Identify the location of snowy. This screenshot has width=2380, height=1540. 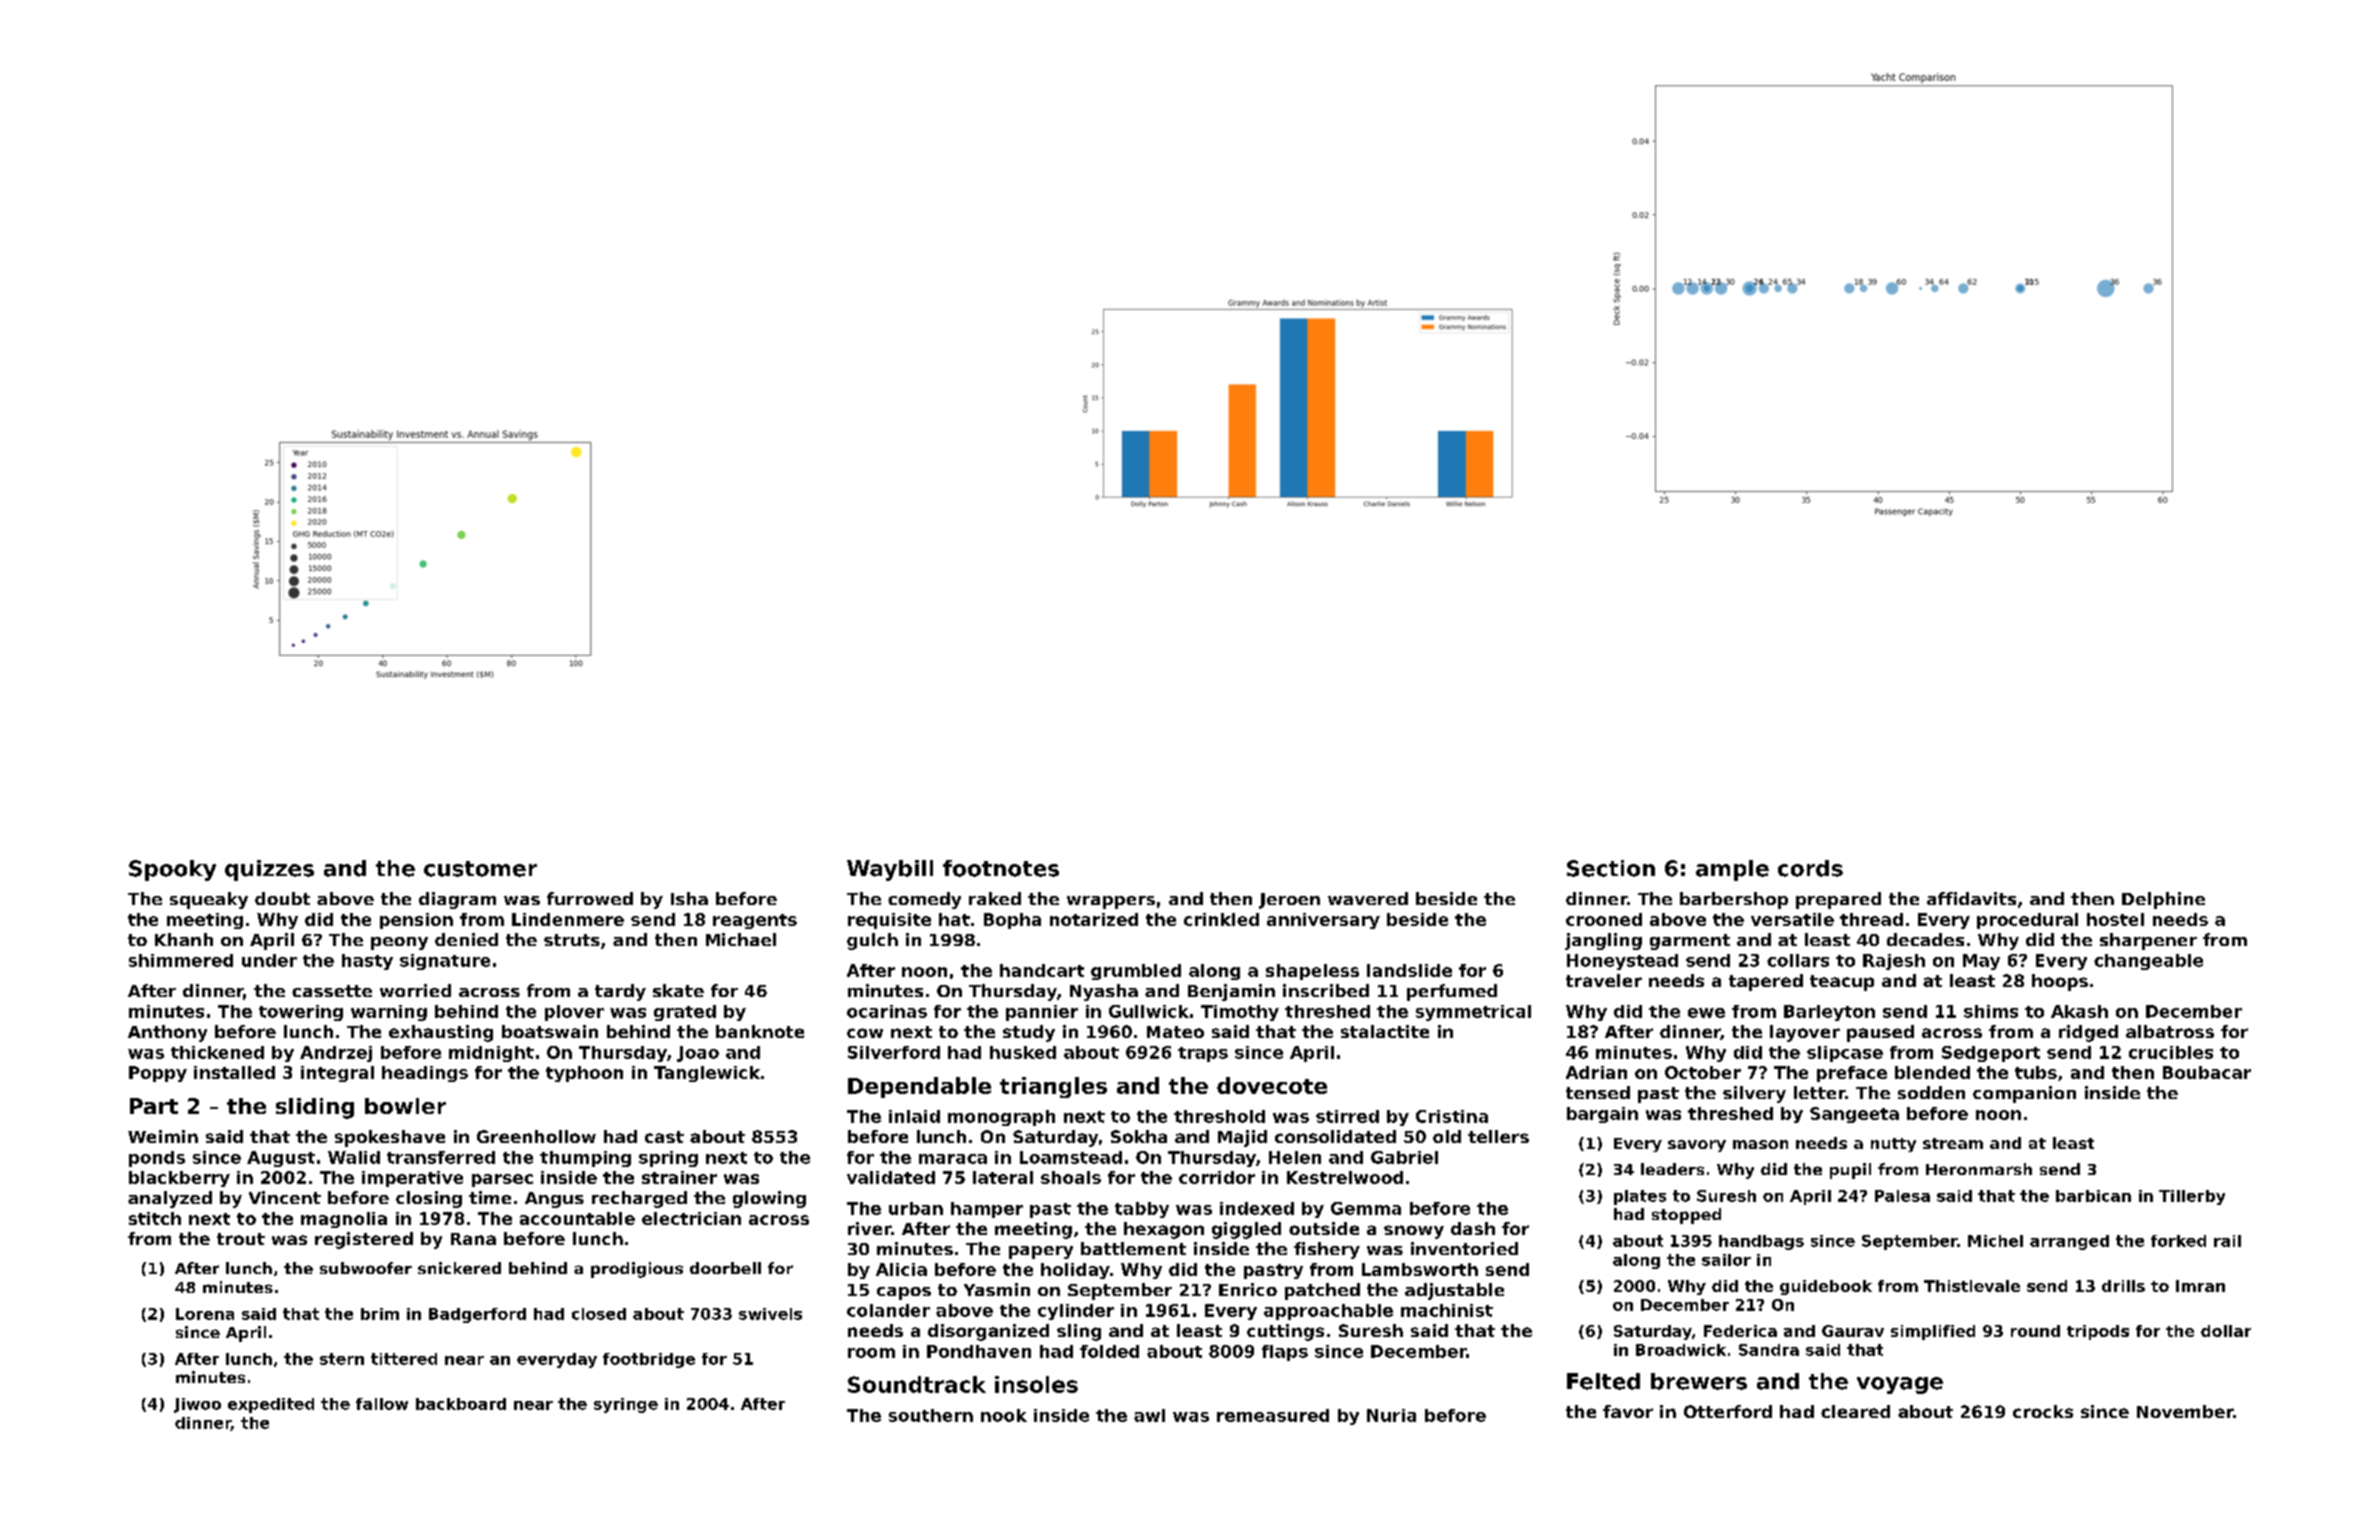
(1414, 1232).
